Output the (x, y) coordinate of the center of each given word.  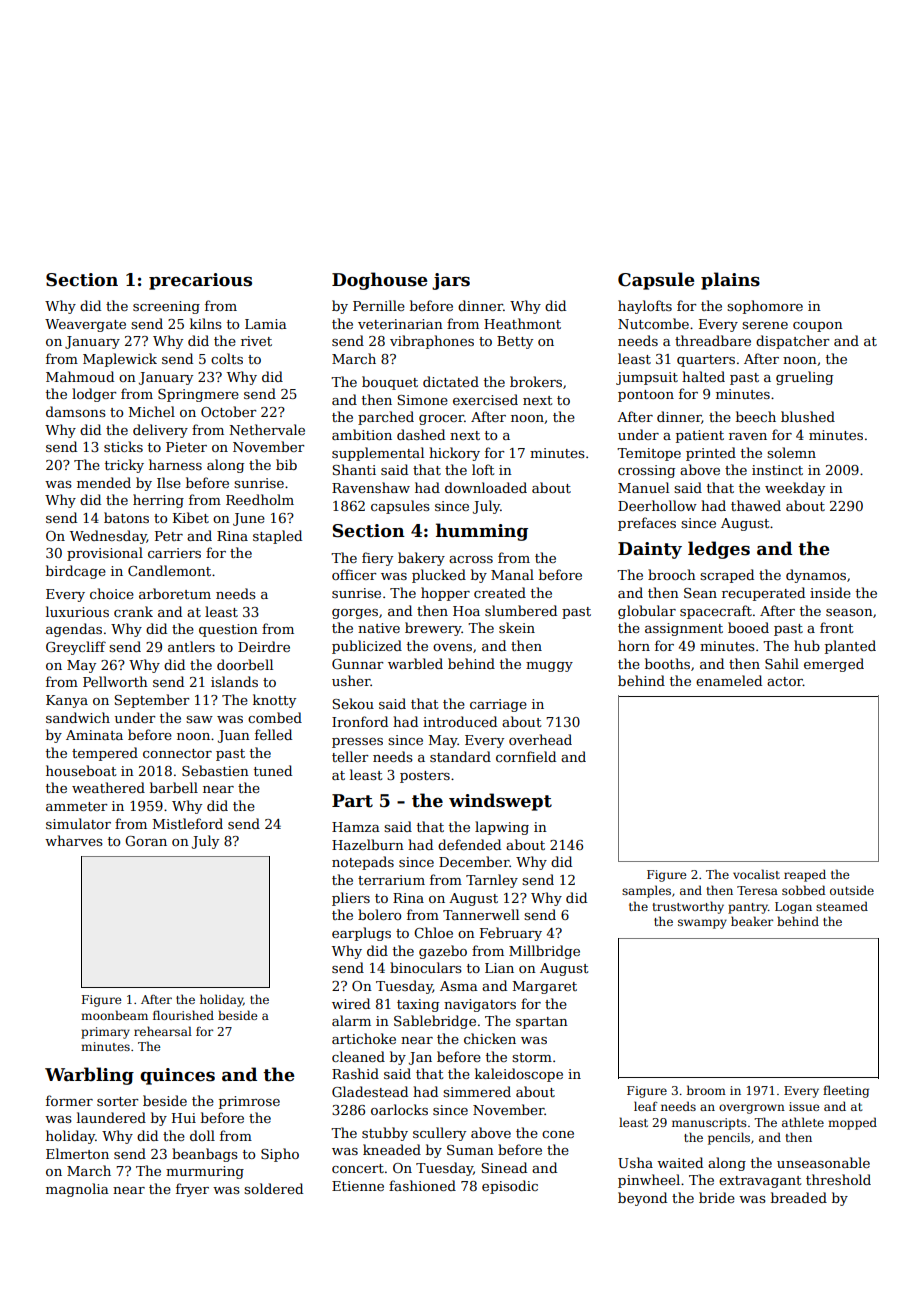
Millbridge (544, 952)
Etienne (358, 1186)
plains (730, 281)
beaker (752, 921)
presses (357, 743)
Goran (146, 841)
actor (785, 681)
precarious (200, 281)
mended (104, 482)
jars (451, 281)
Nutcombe (653, 323)
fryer (192, 1190)
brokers (536, 381)
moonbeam (114, 1015)
